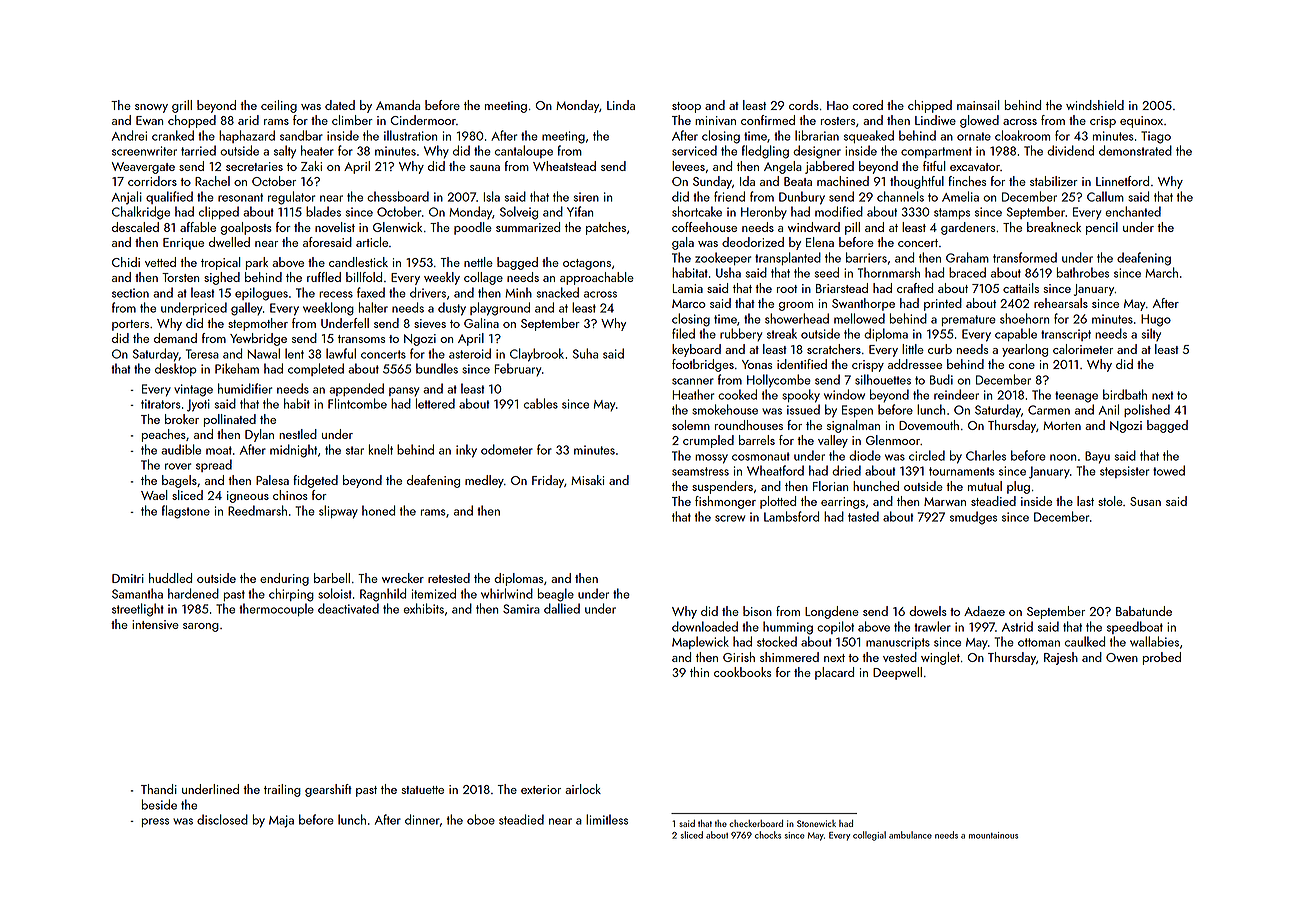 The image size is (1308, 924). What do you see at coordinates (311, 166) in the document?
I see `Zaki` at bounding box center [311, 166].
